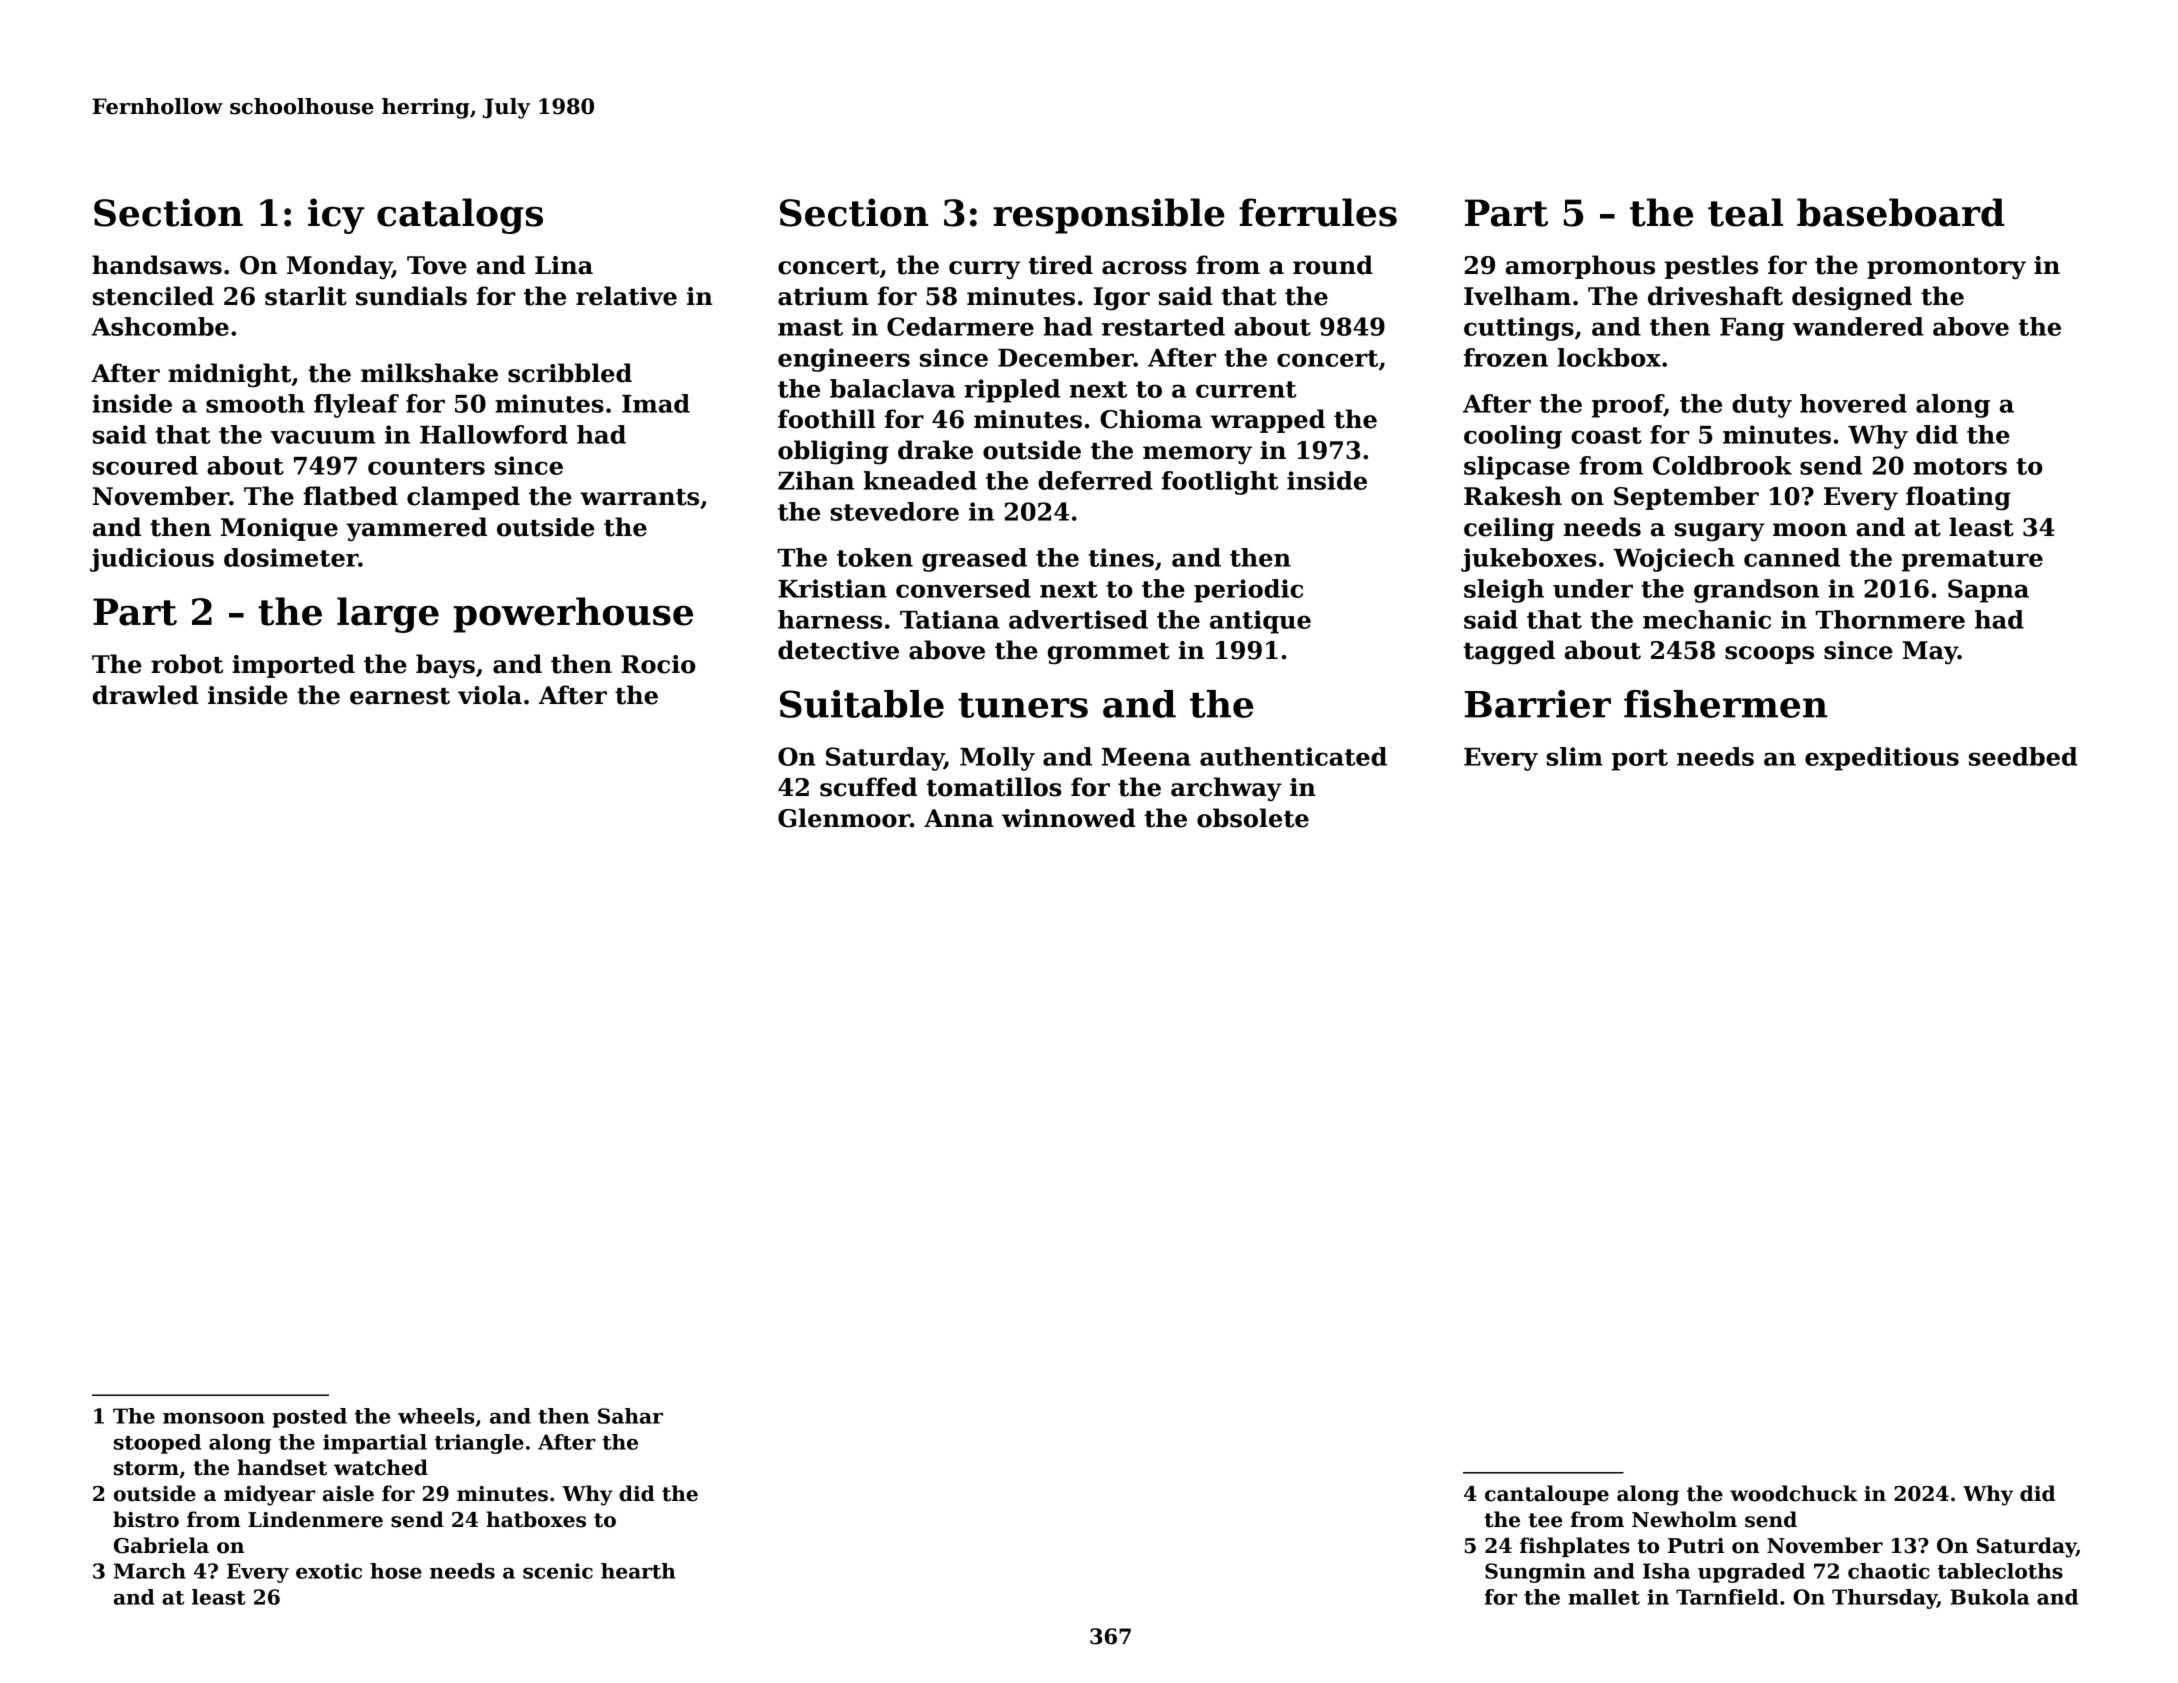 The height and width of the screenshot is (1683, 2178). I want to click on scribbled, so click(570, 373).
